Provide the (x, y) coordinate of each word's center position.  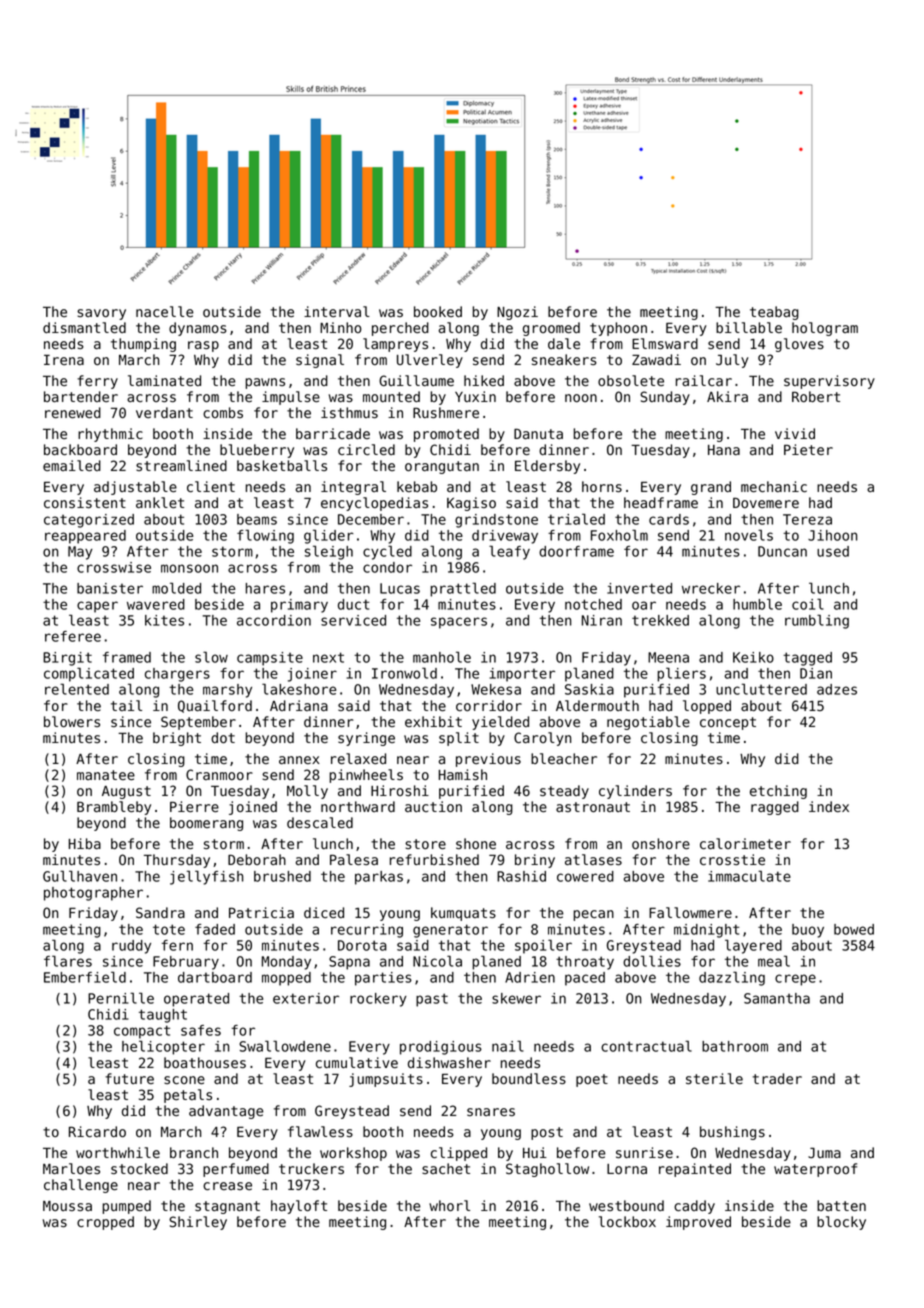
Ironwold (404, 673)
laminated (164, 380)
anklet (160, 503)
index (829, 806)
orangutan (442, 467)
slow (211, 657)
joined (253, 808)
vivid (795, 433)
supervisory (829, 382)
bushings (732, 1133)
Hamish (463, 775)
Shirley (198, 1223)
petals (188, 1096)
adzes (837, 689)
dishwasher (449, 1063)
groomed (551, 329)
